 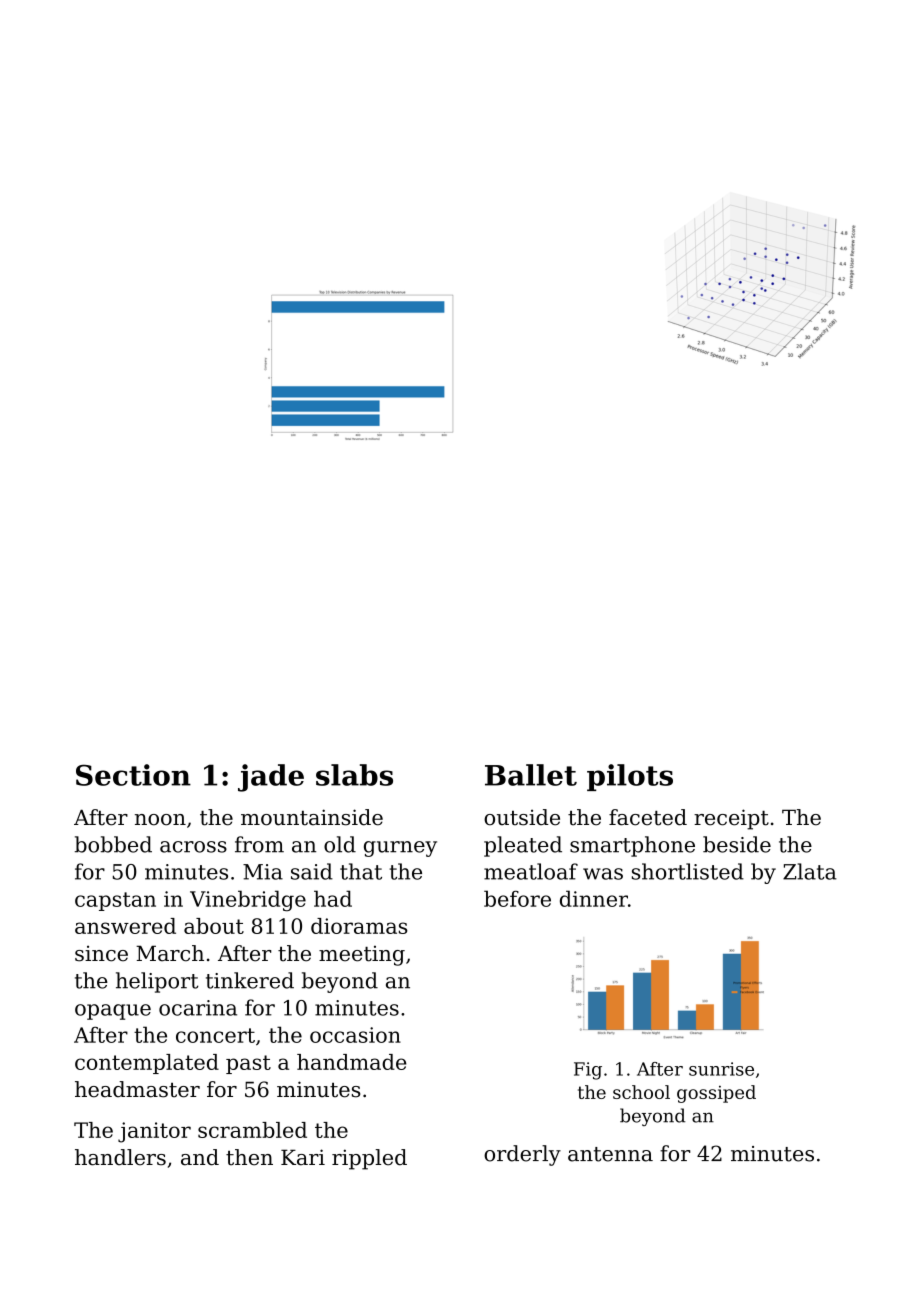 What do you see at coordinates (355, 1035) in the document?
I see `occasion` at bounding box center [355, 1035].
